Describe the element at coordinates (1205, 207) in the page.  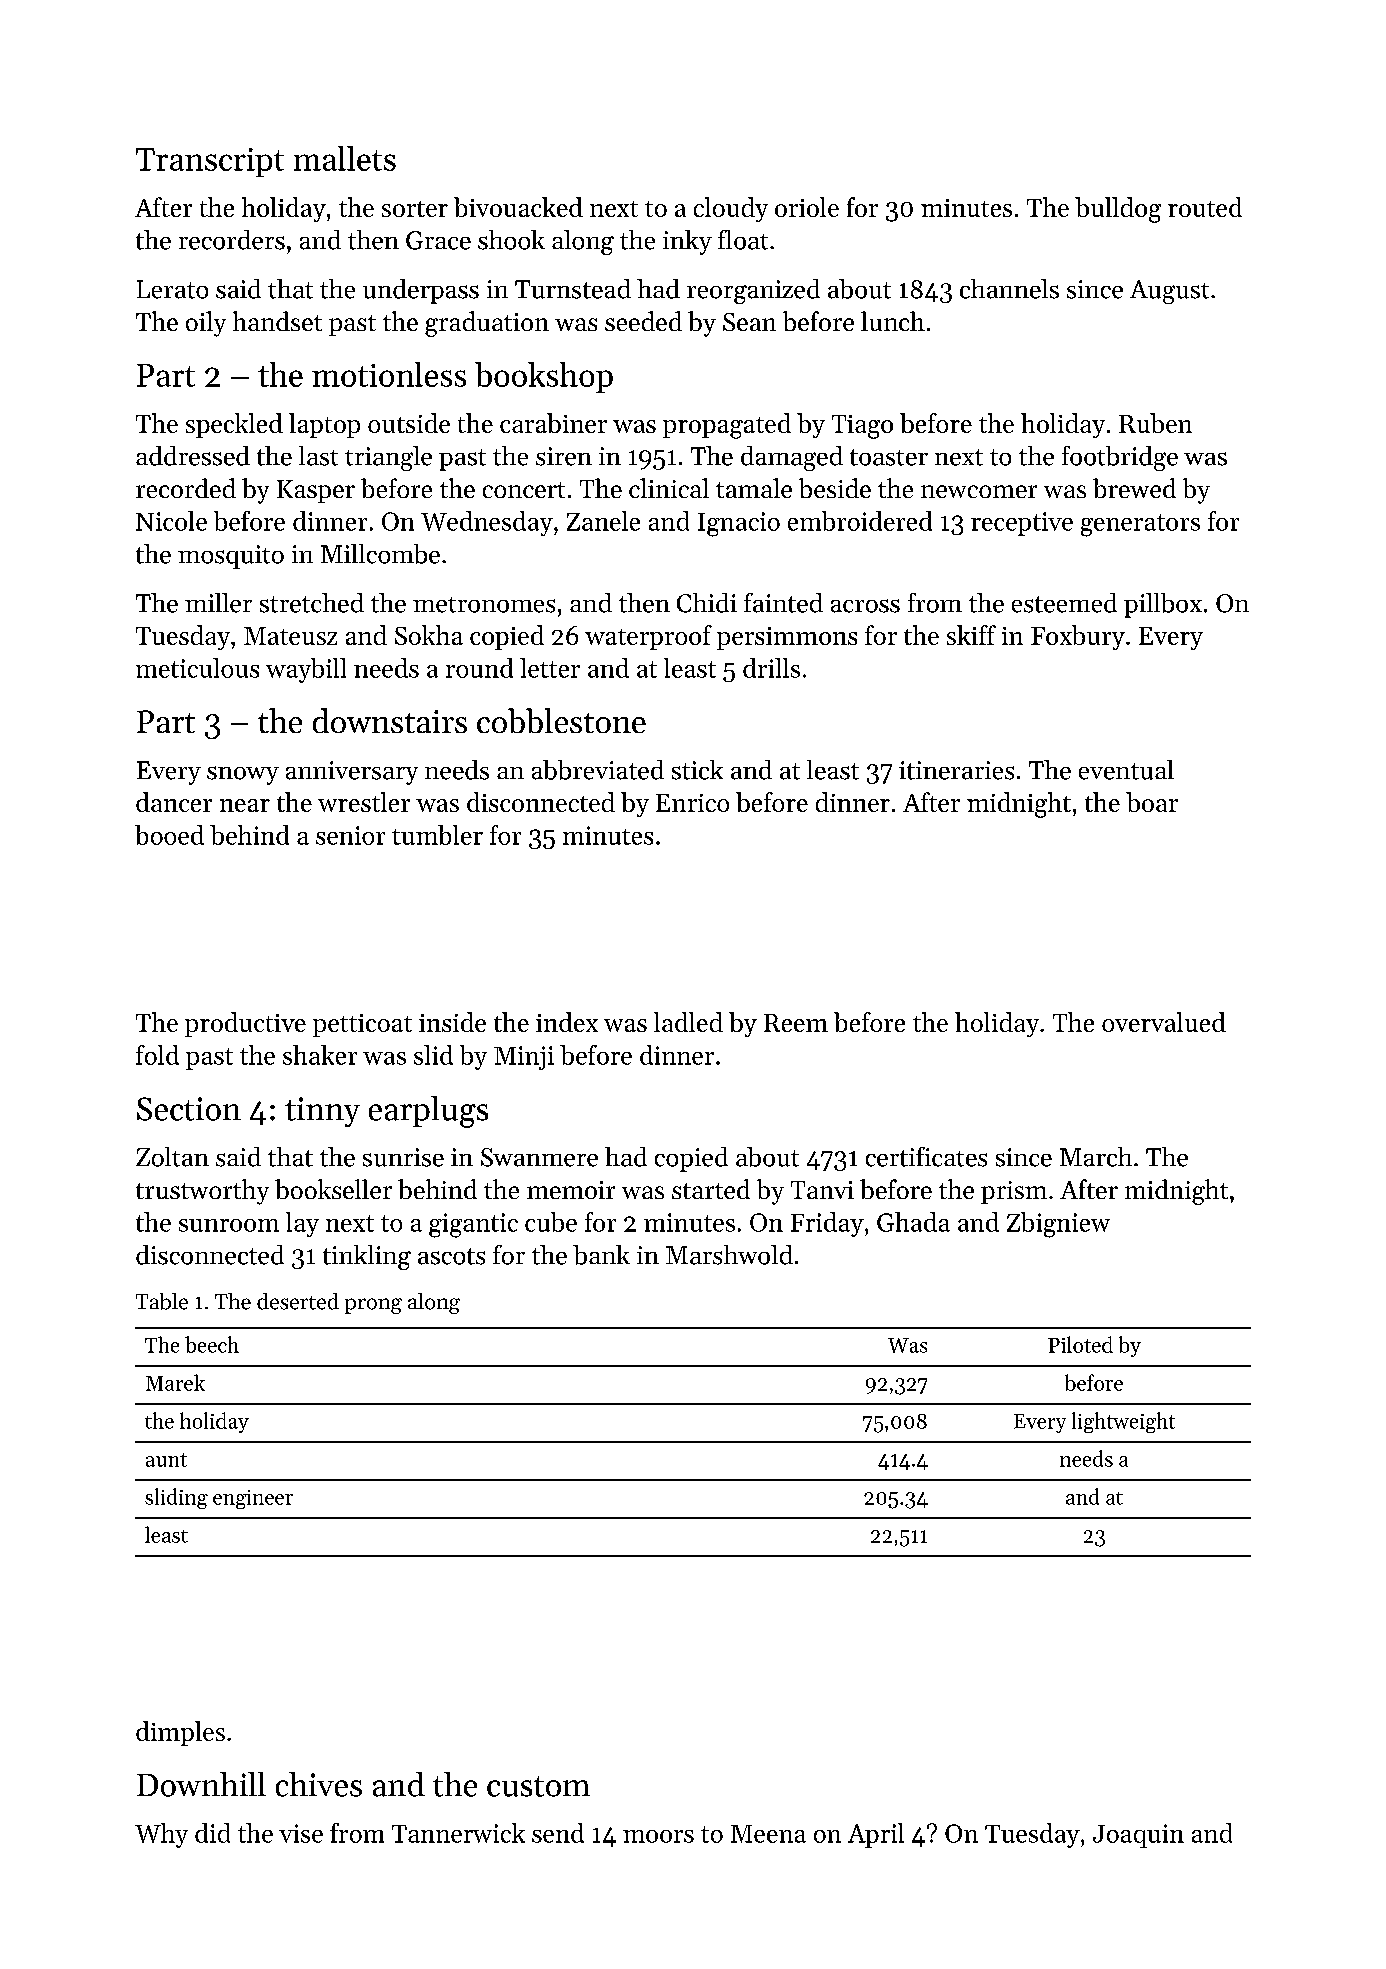
I see `routed` at that location.
